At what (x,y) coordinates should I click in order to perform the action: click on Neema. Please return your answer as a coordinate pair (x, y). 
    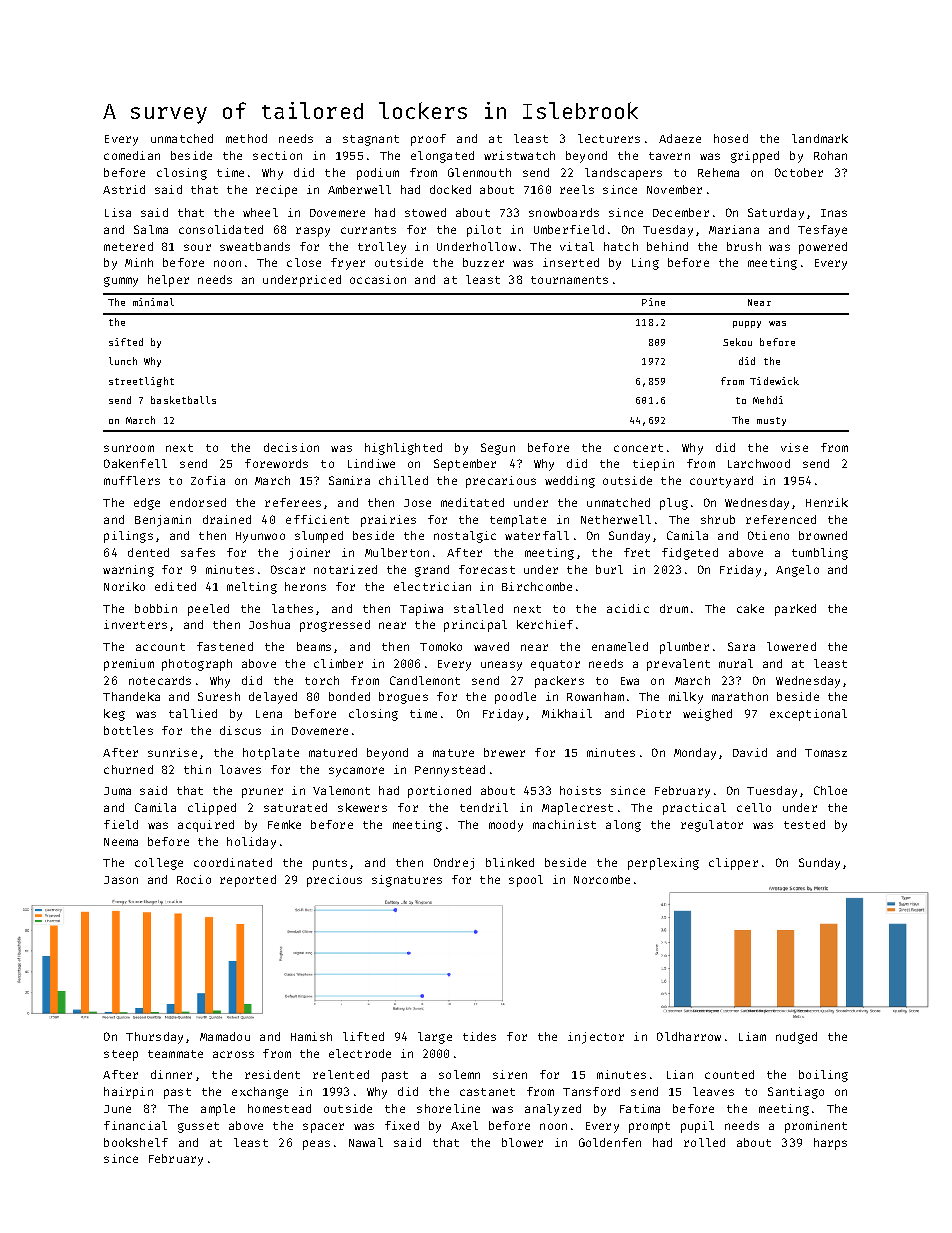
    Looking at the image, I should click on (121, 842).
